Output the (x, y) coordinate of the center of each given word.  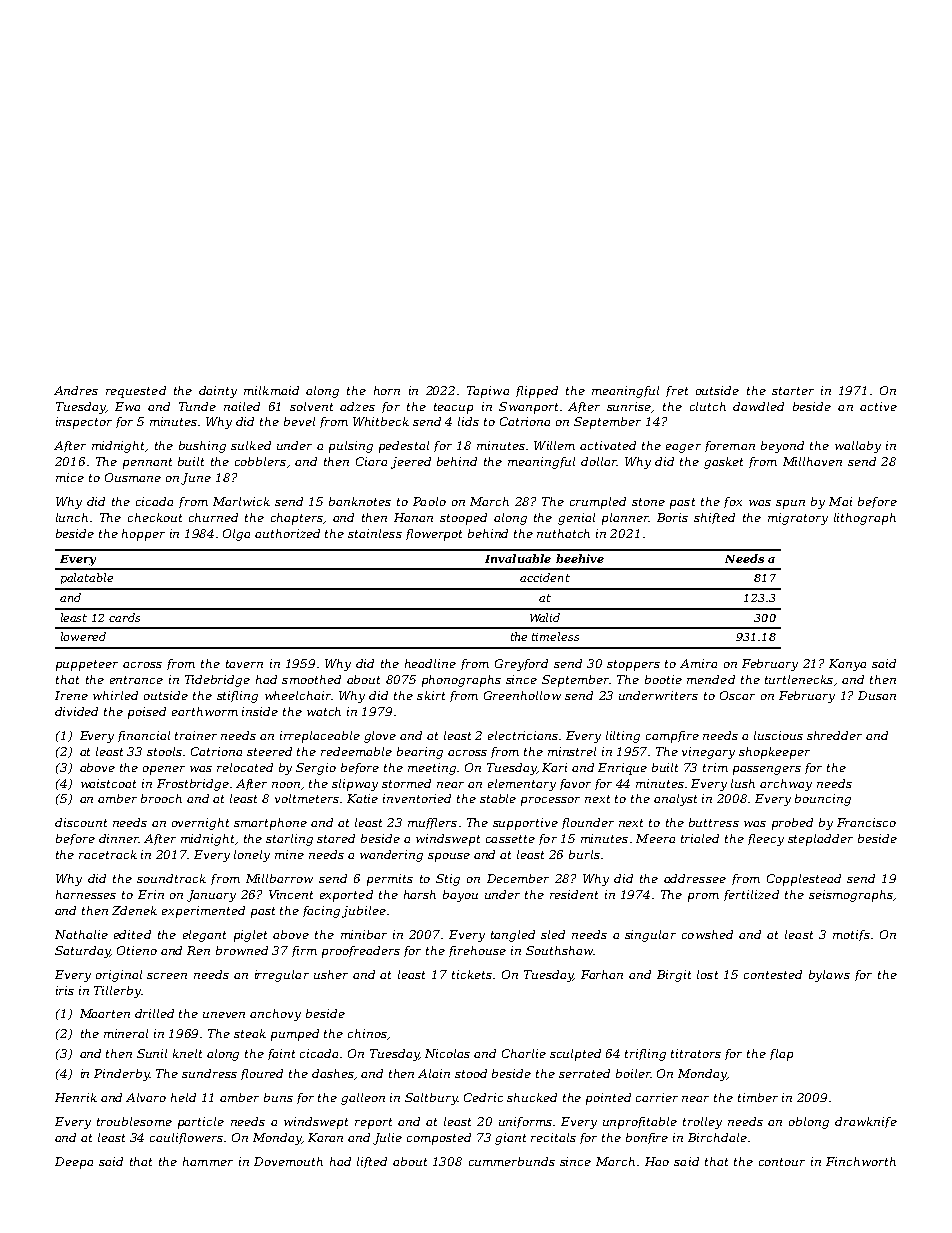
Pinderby (122, 1075)
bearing (420, 753)
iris (65, 990)
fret (677, 391)
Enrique (622, 769)
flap (781, 1055)
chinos (367, 1033)
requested (136, 392)
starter (793, 391)
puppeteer (87, 665)
